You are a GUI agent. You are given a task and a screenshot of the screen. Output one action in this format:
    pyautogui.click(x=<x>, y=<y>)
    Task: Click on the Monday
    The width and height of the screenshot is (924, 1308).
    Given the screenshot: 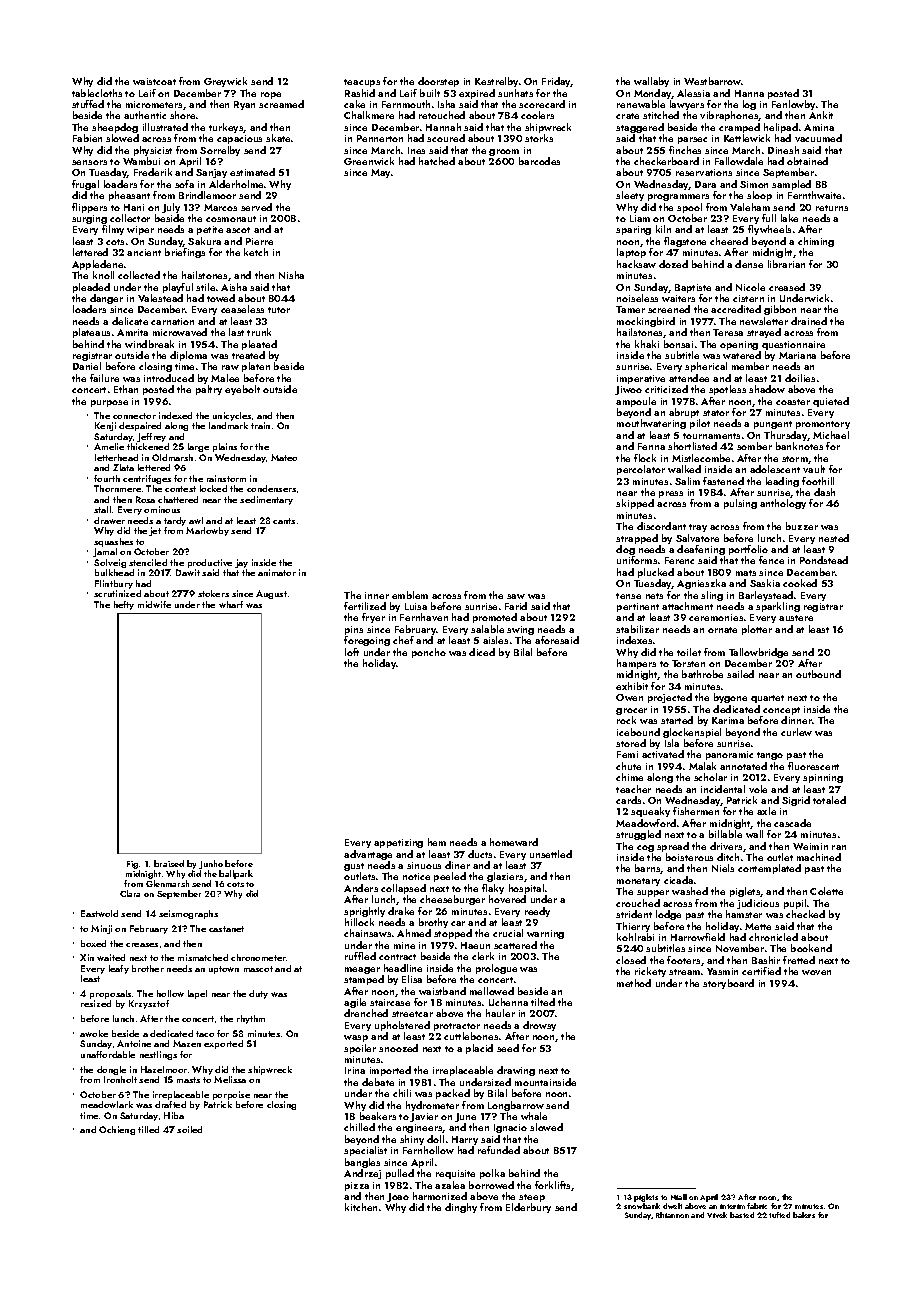 What is the action you would take?
    pyautogui.click(x=653, y=94)
